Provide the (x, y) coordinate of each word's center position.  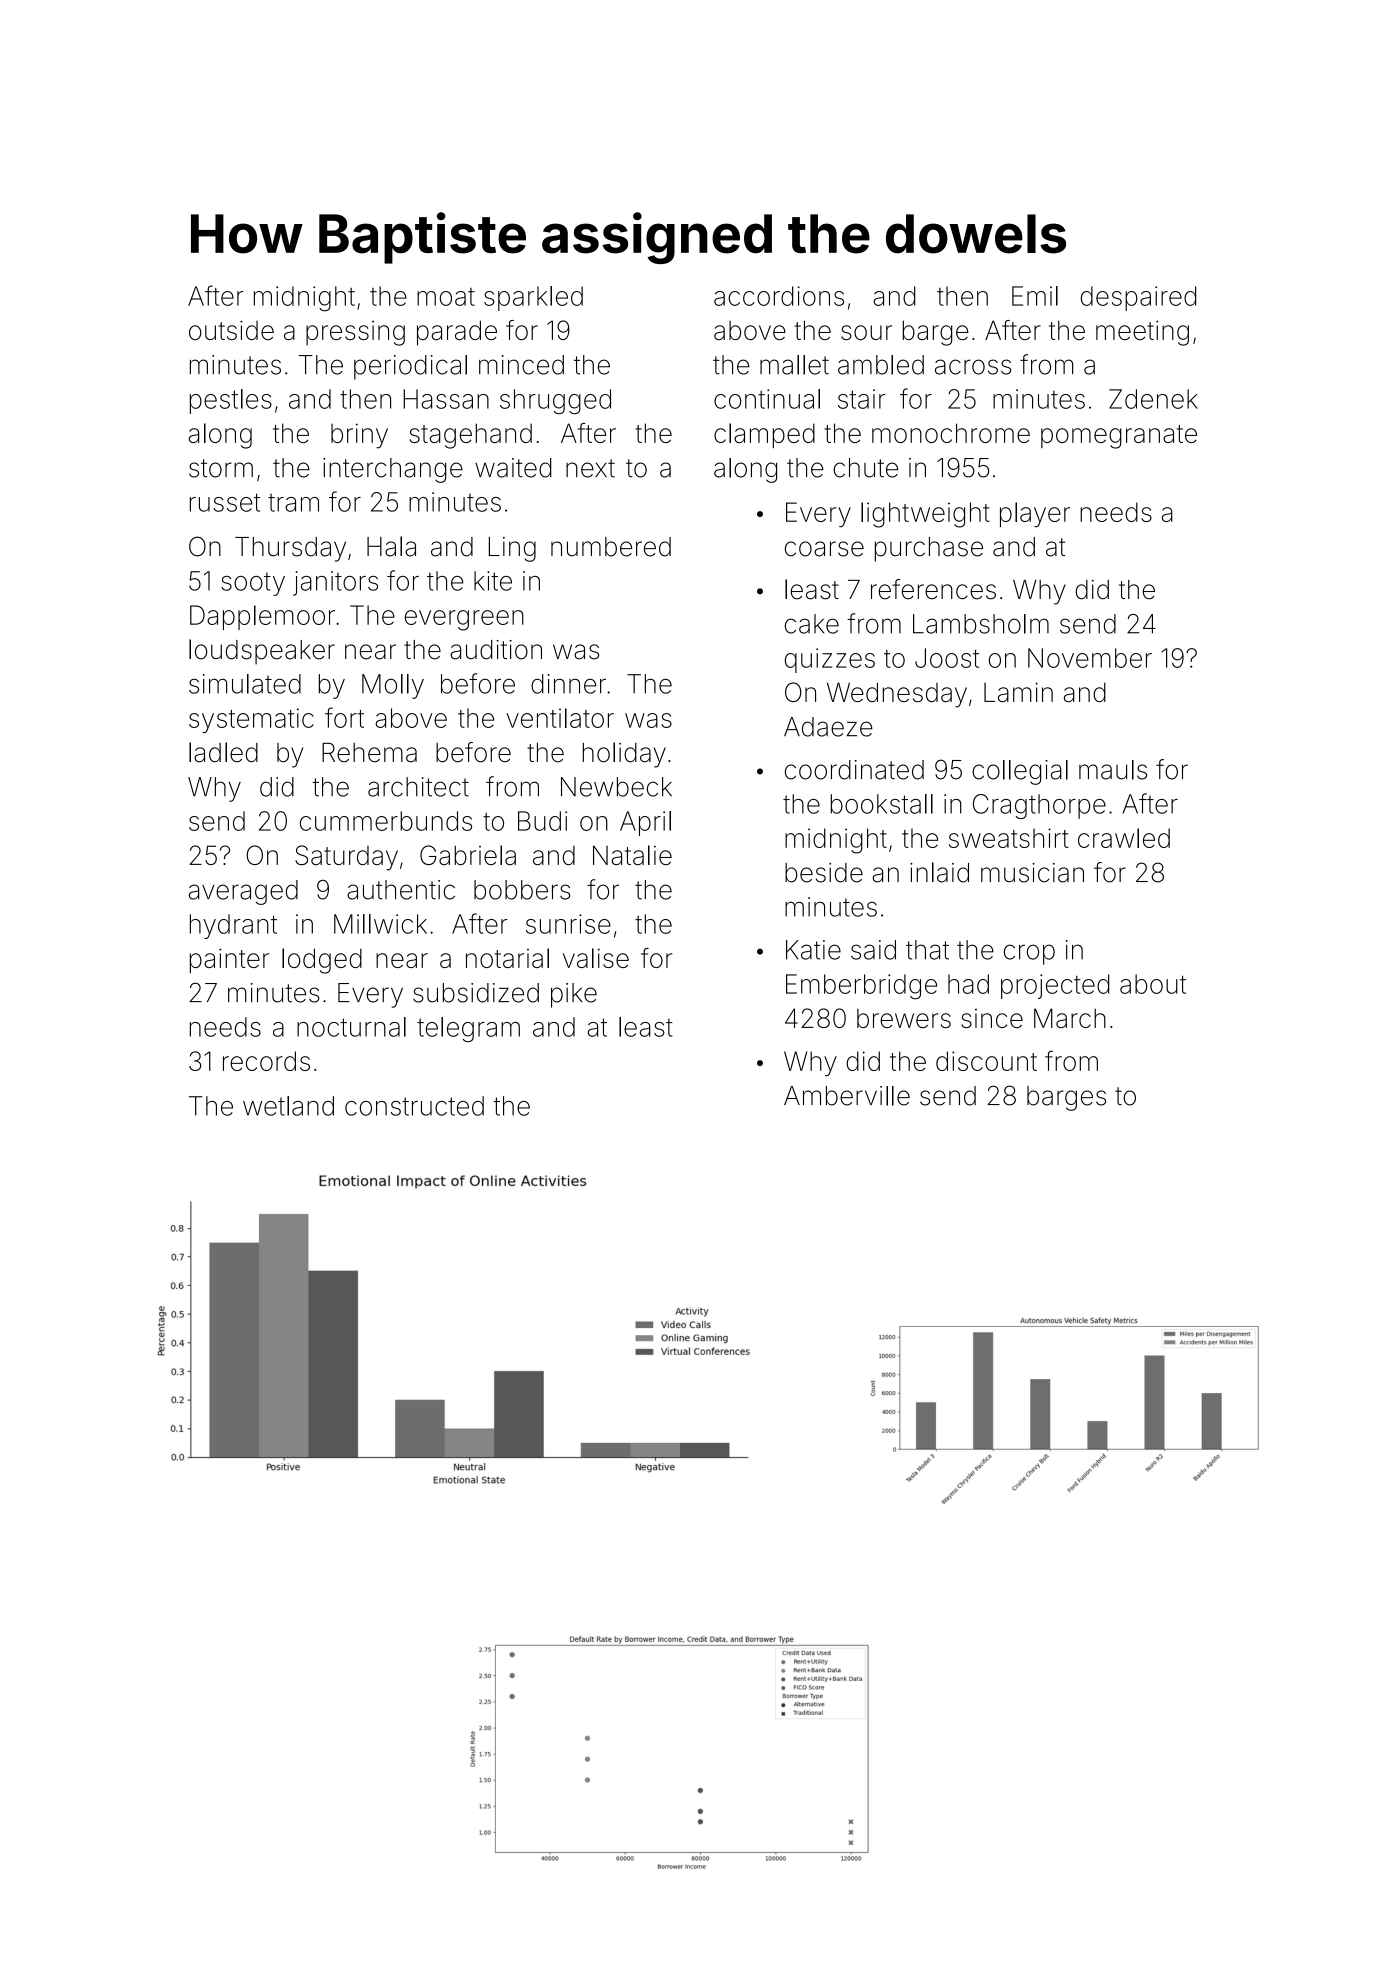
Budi (542, 821)
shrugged (555, 401)
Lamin (1018, 692)
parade (457, 333)
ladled (223, 752)
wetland (288, 1106)
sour (866, 332)
